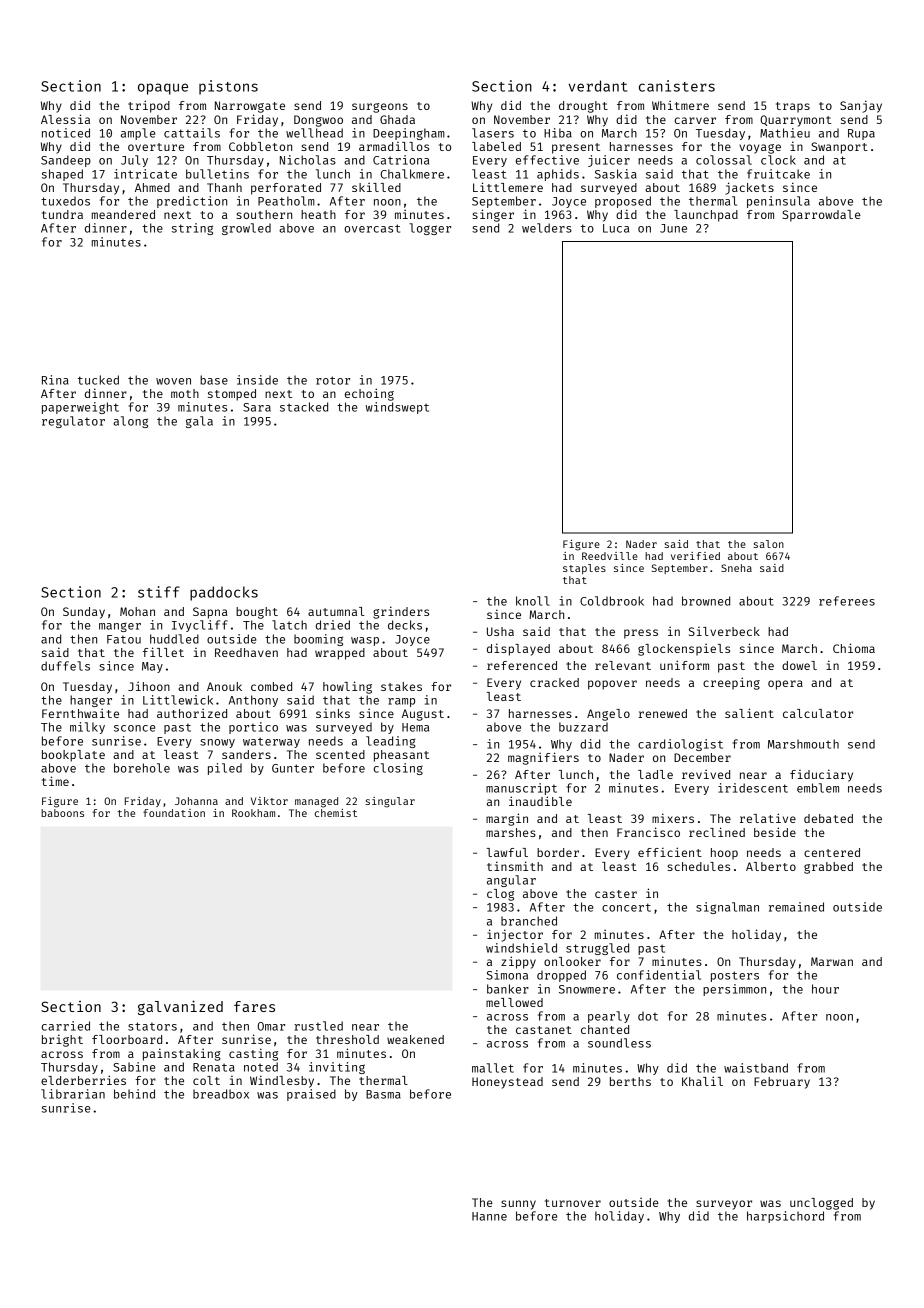 This screenshot has height=1308, width=924. I want to click on Sanjay, so click(861, 106).
